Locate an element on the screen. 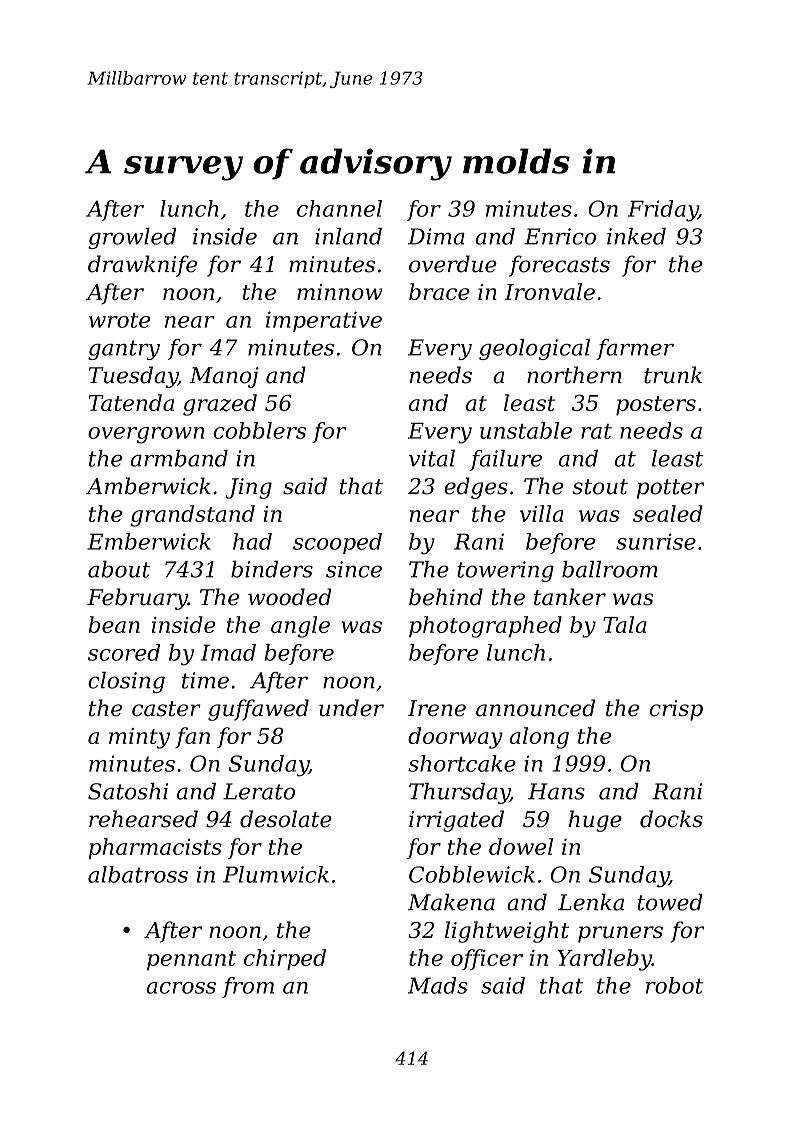  across is located at coordinates (181, 988).
